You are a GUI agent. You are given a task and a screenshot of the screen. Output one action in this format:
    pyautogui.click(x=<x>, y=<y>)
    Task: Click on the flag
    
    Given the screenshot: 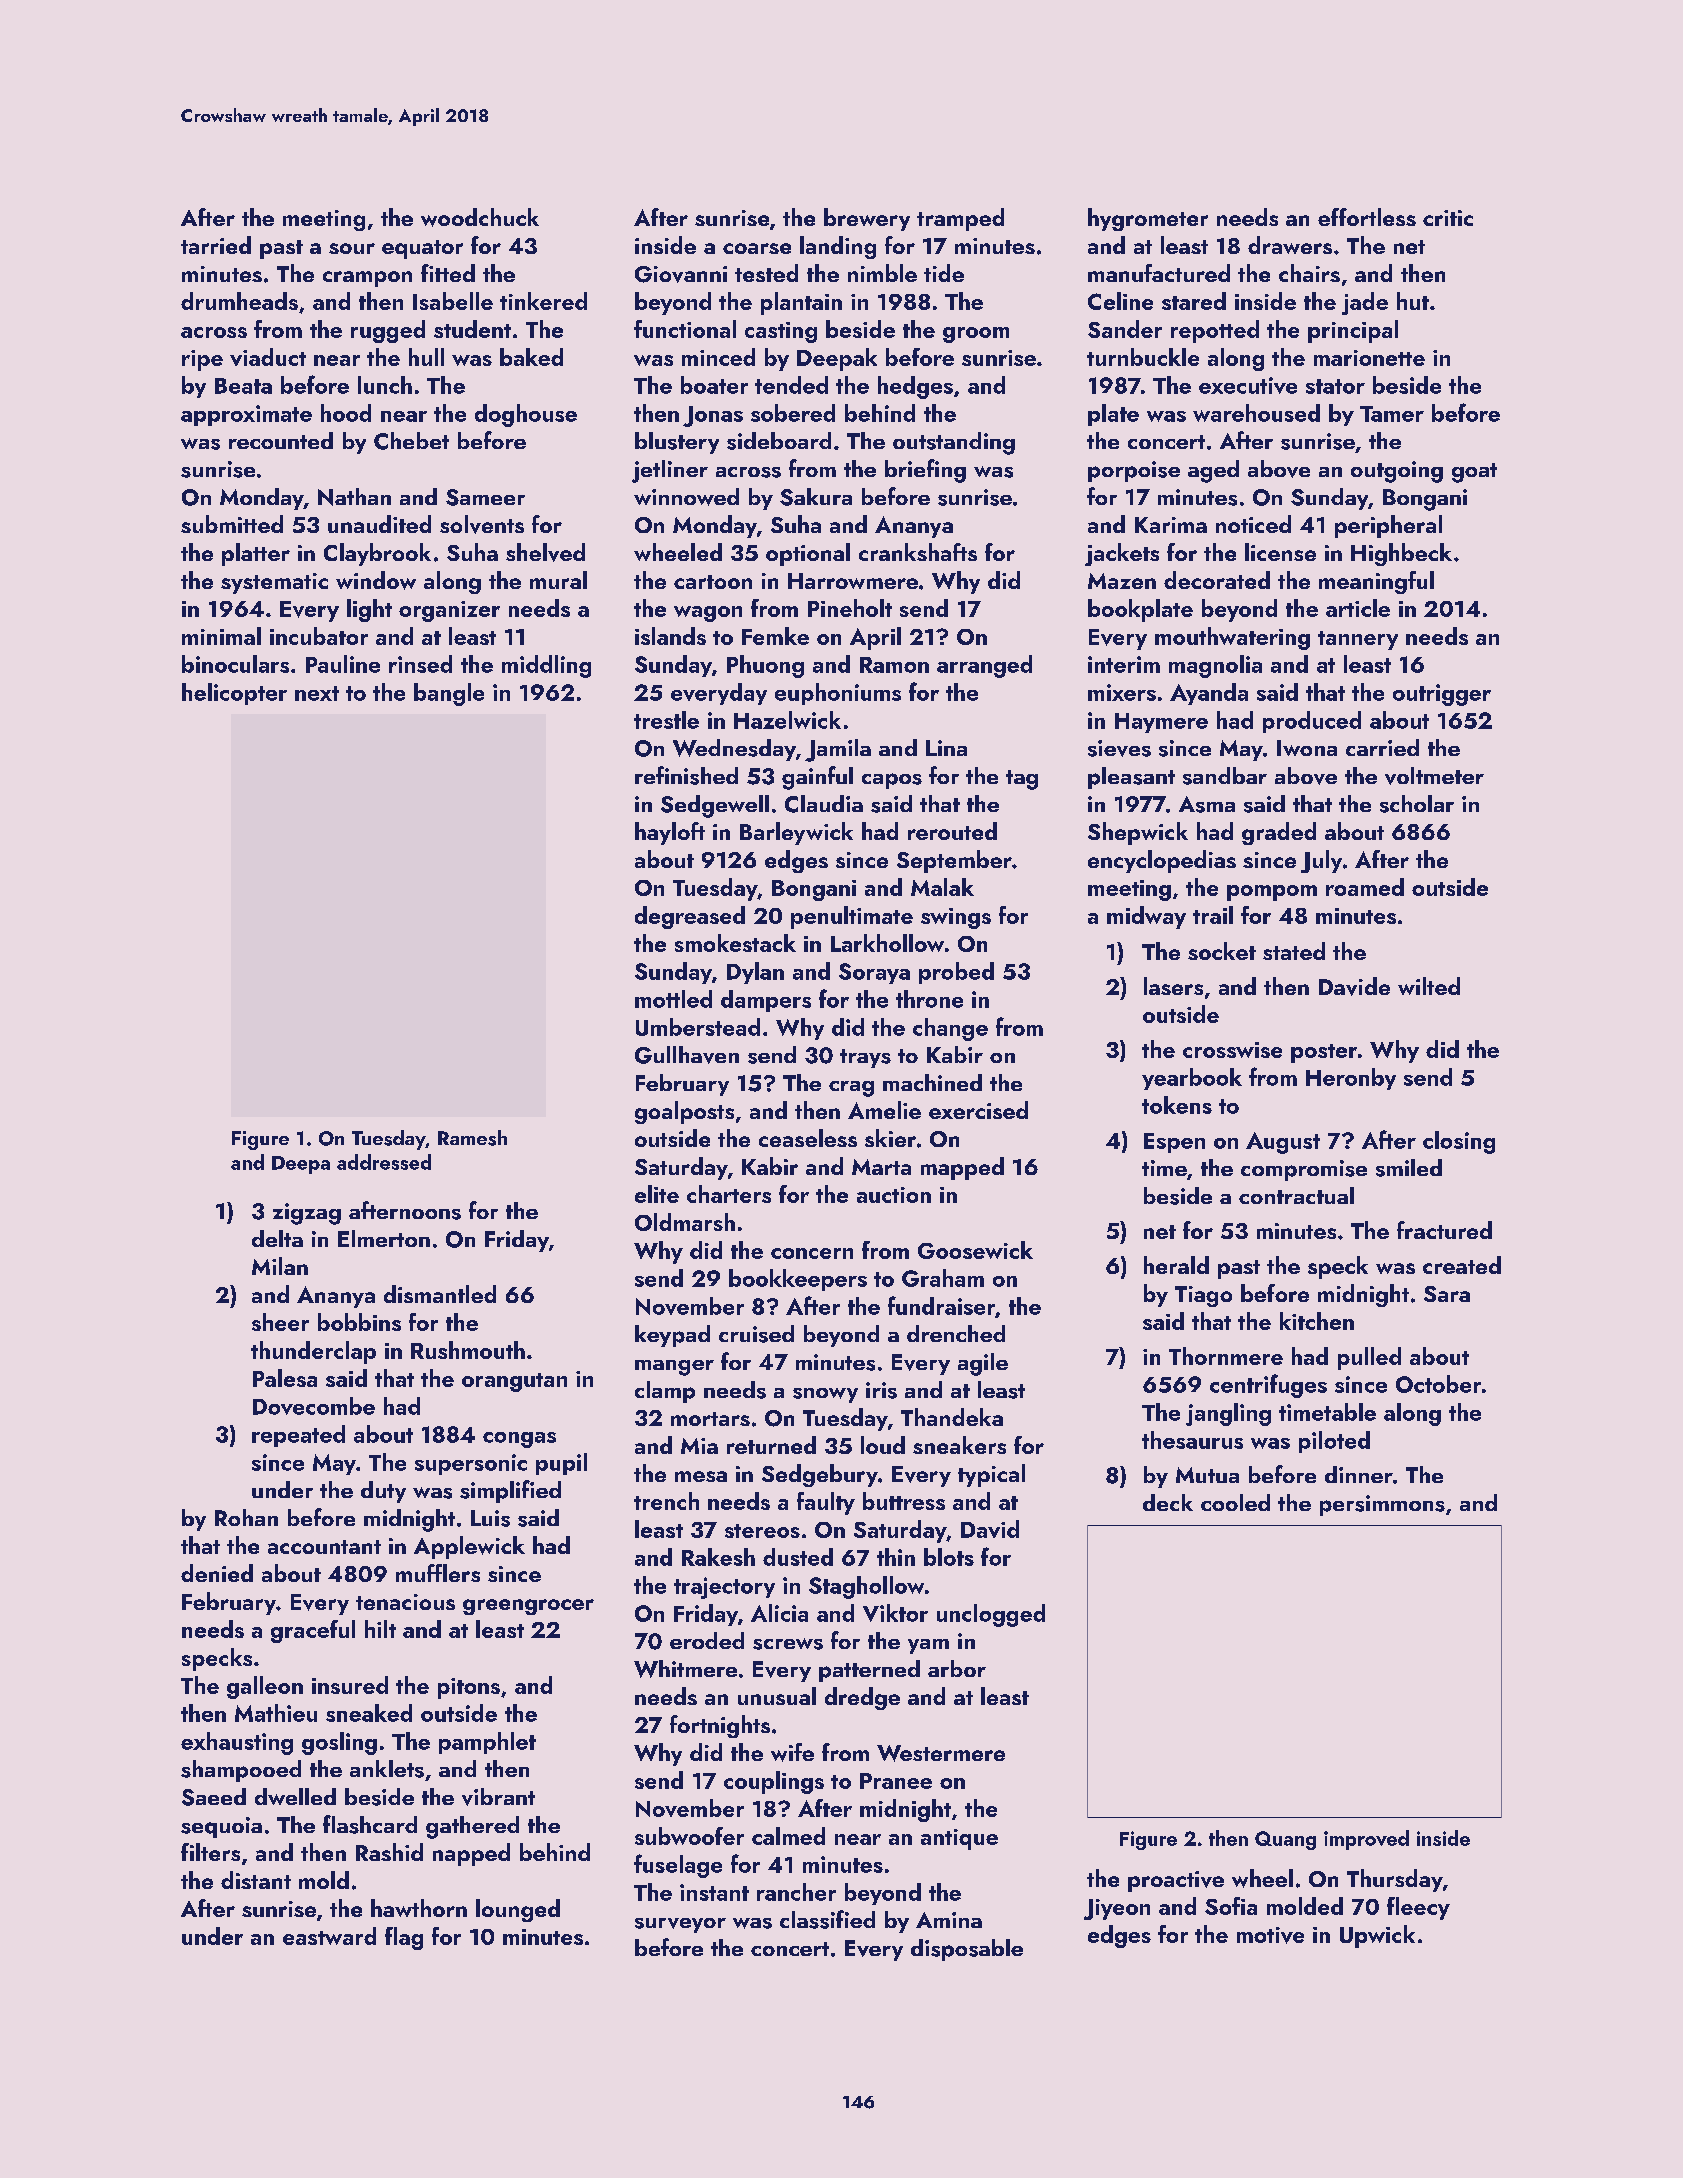 What is the action you would take?
    pyautogui.click(x=404, y=1938)
